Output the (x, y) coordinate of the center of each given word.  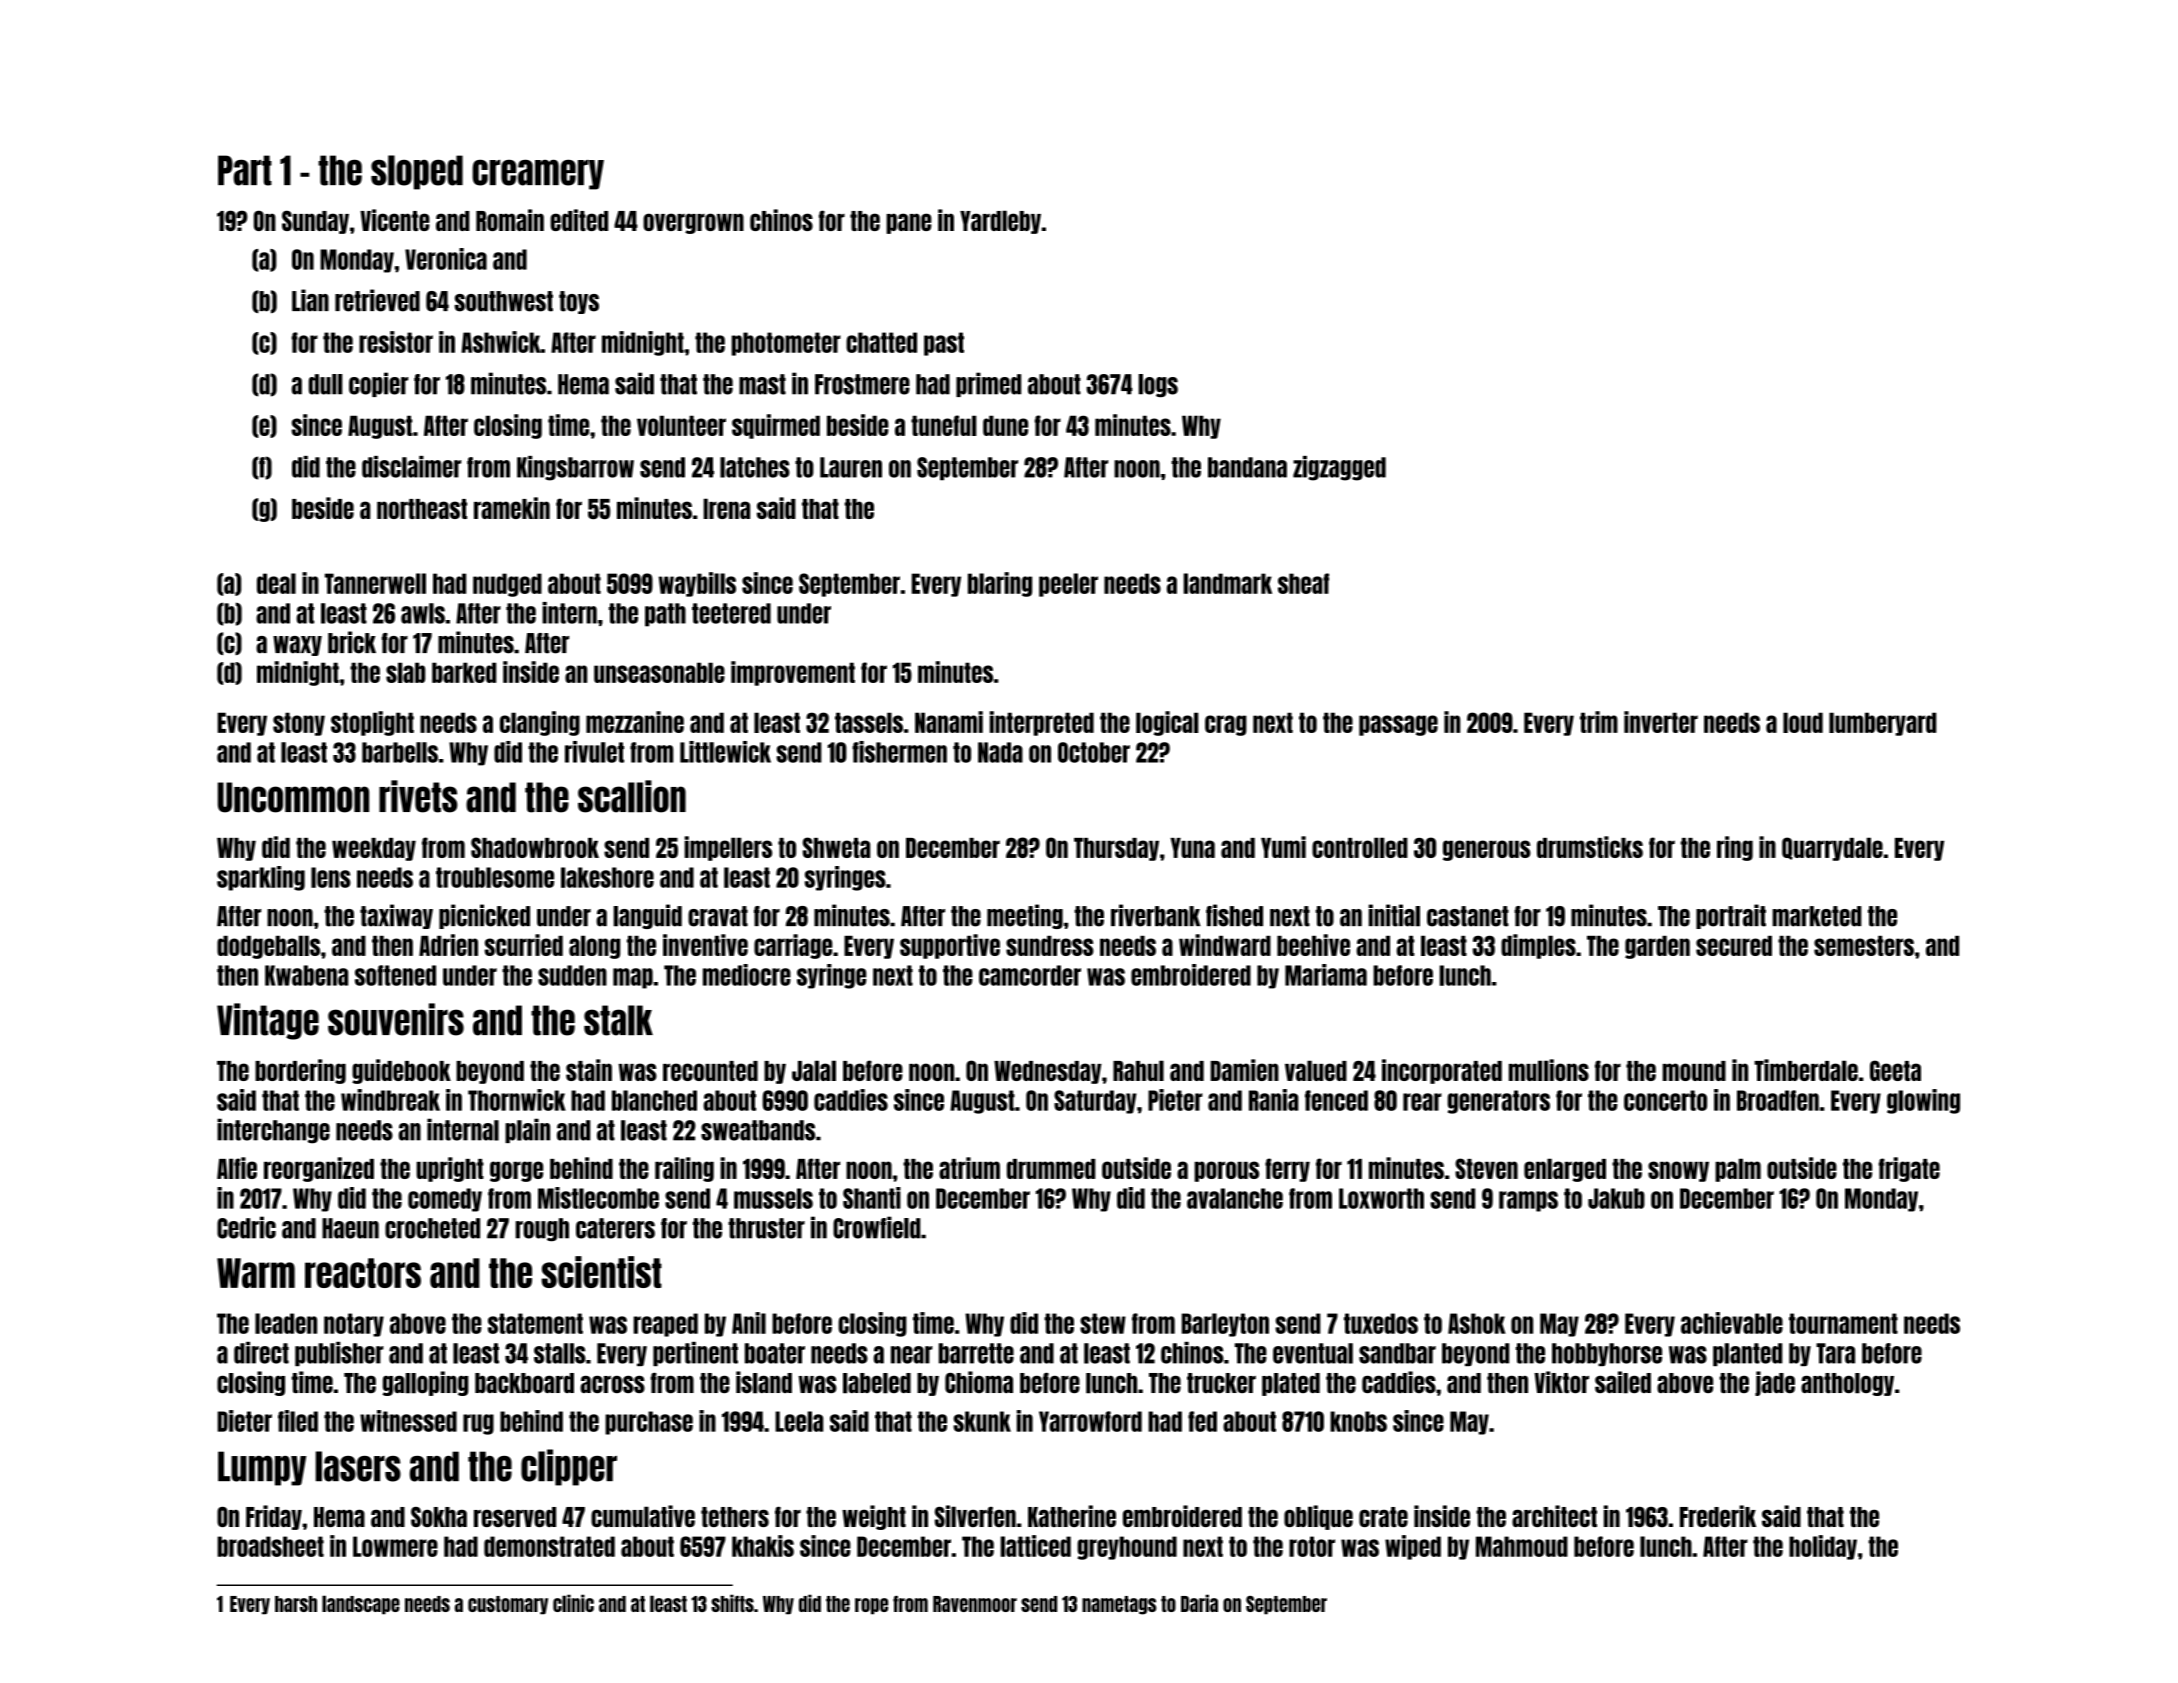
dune (1005, 425)
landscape (361, 1605)
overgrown (693, 223)
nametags (1119, 1605)
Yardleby (1001, 222)
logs (1158, 385)
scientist (601, 1272)
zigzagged (1339, 468)
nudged (507, 585)
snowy (1678, 1171)
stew (1103, 1323)
